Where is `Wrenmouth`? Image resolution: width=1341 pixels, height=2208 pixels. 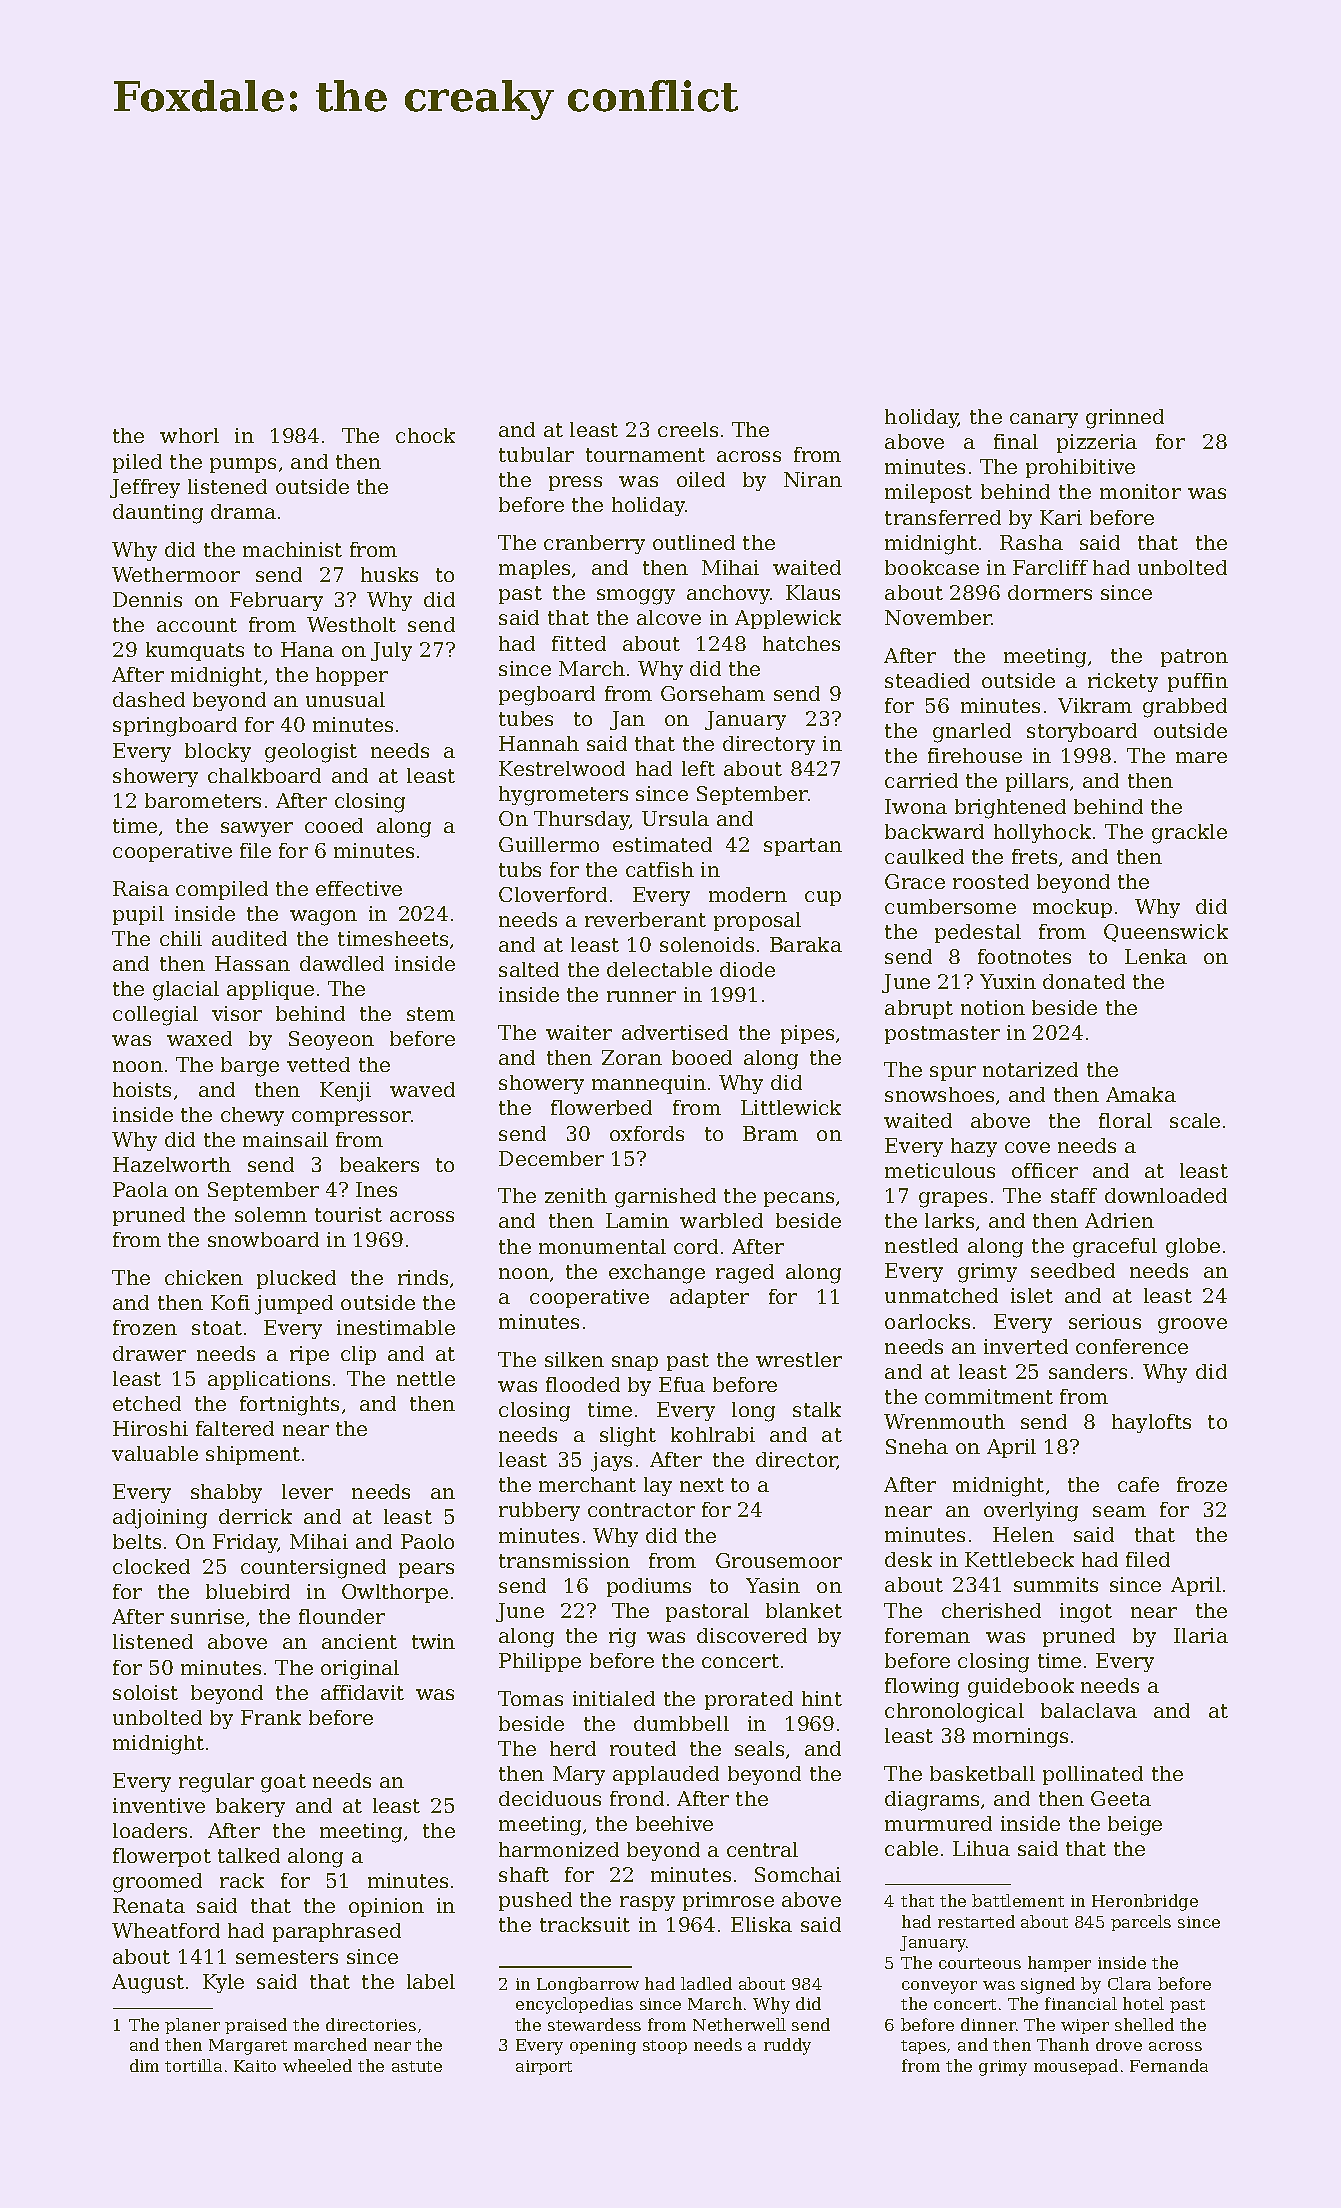
Wrenmouth is located at coordinates (944, 1421).
